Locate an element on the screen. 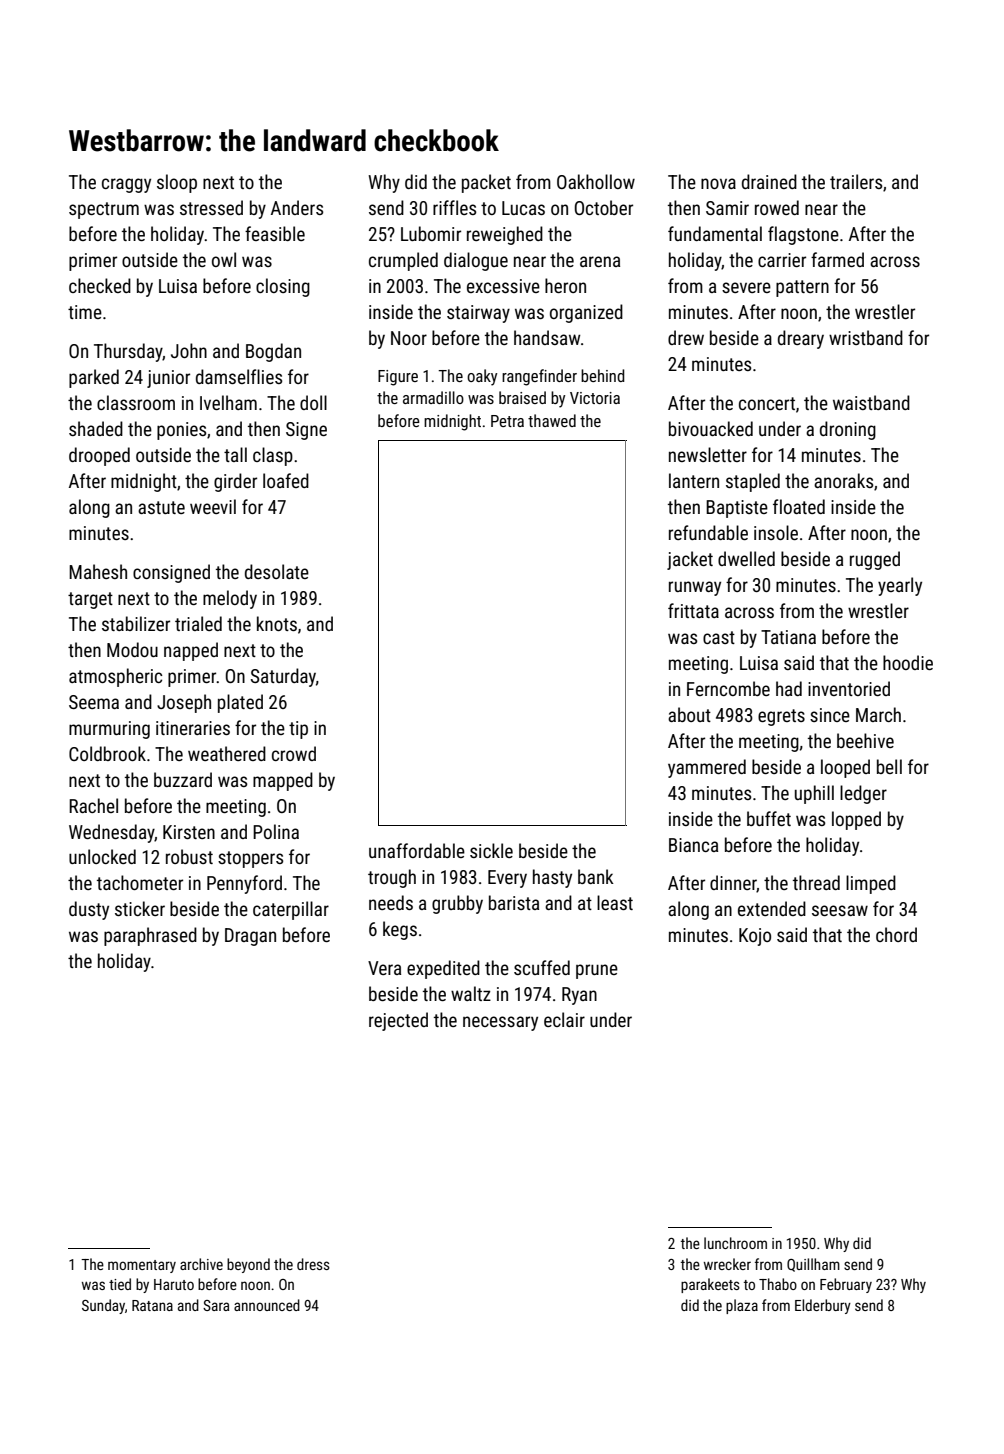 The height and width of the screenshot is (1454, 1004). necessary is located at coordinates (500, 1023).
